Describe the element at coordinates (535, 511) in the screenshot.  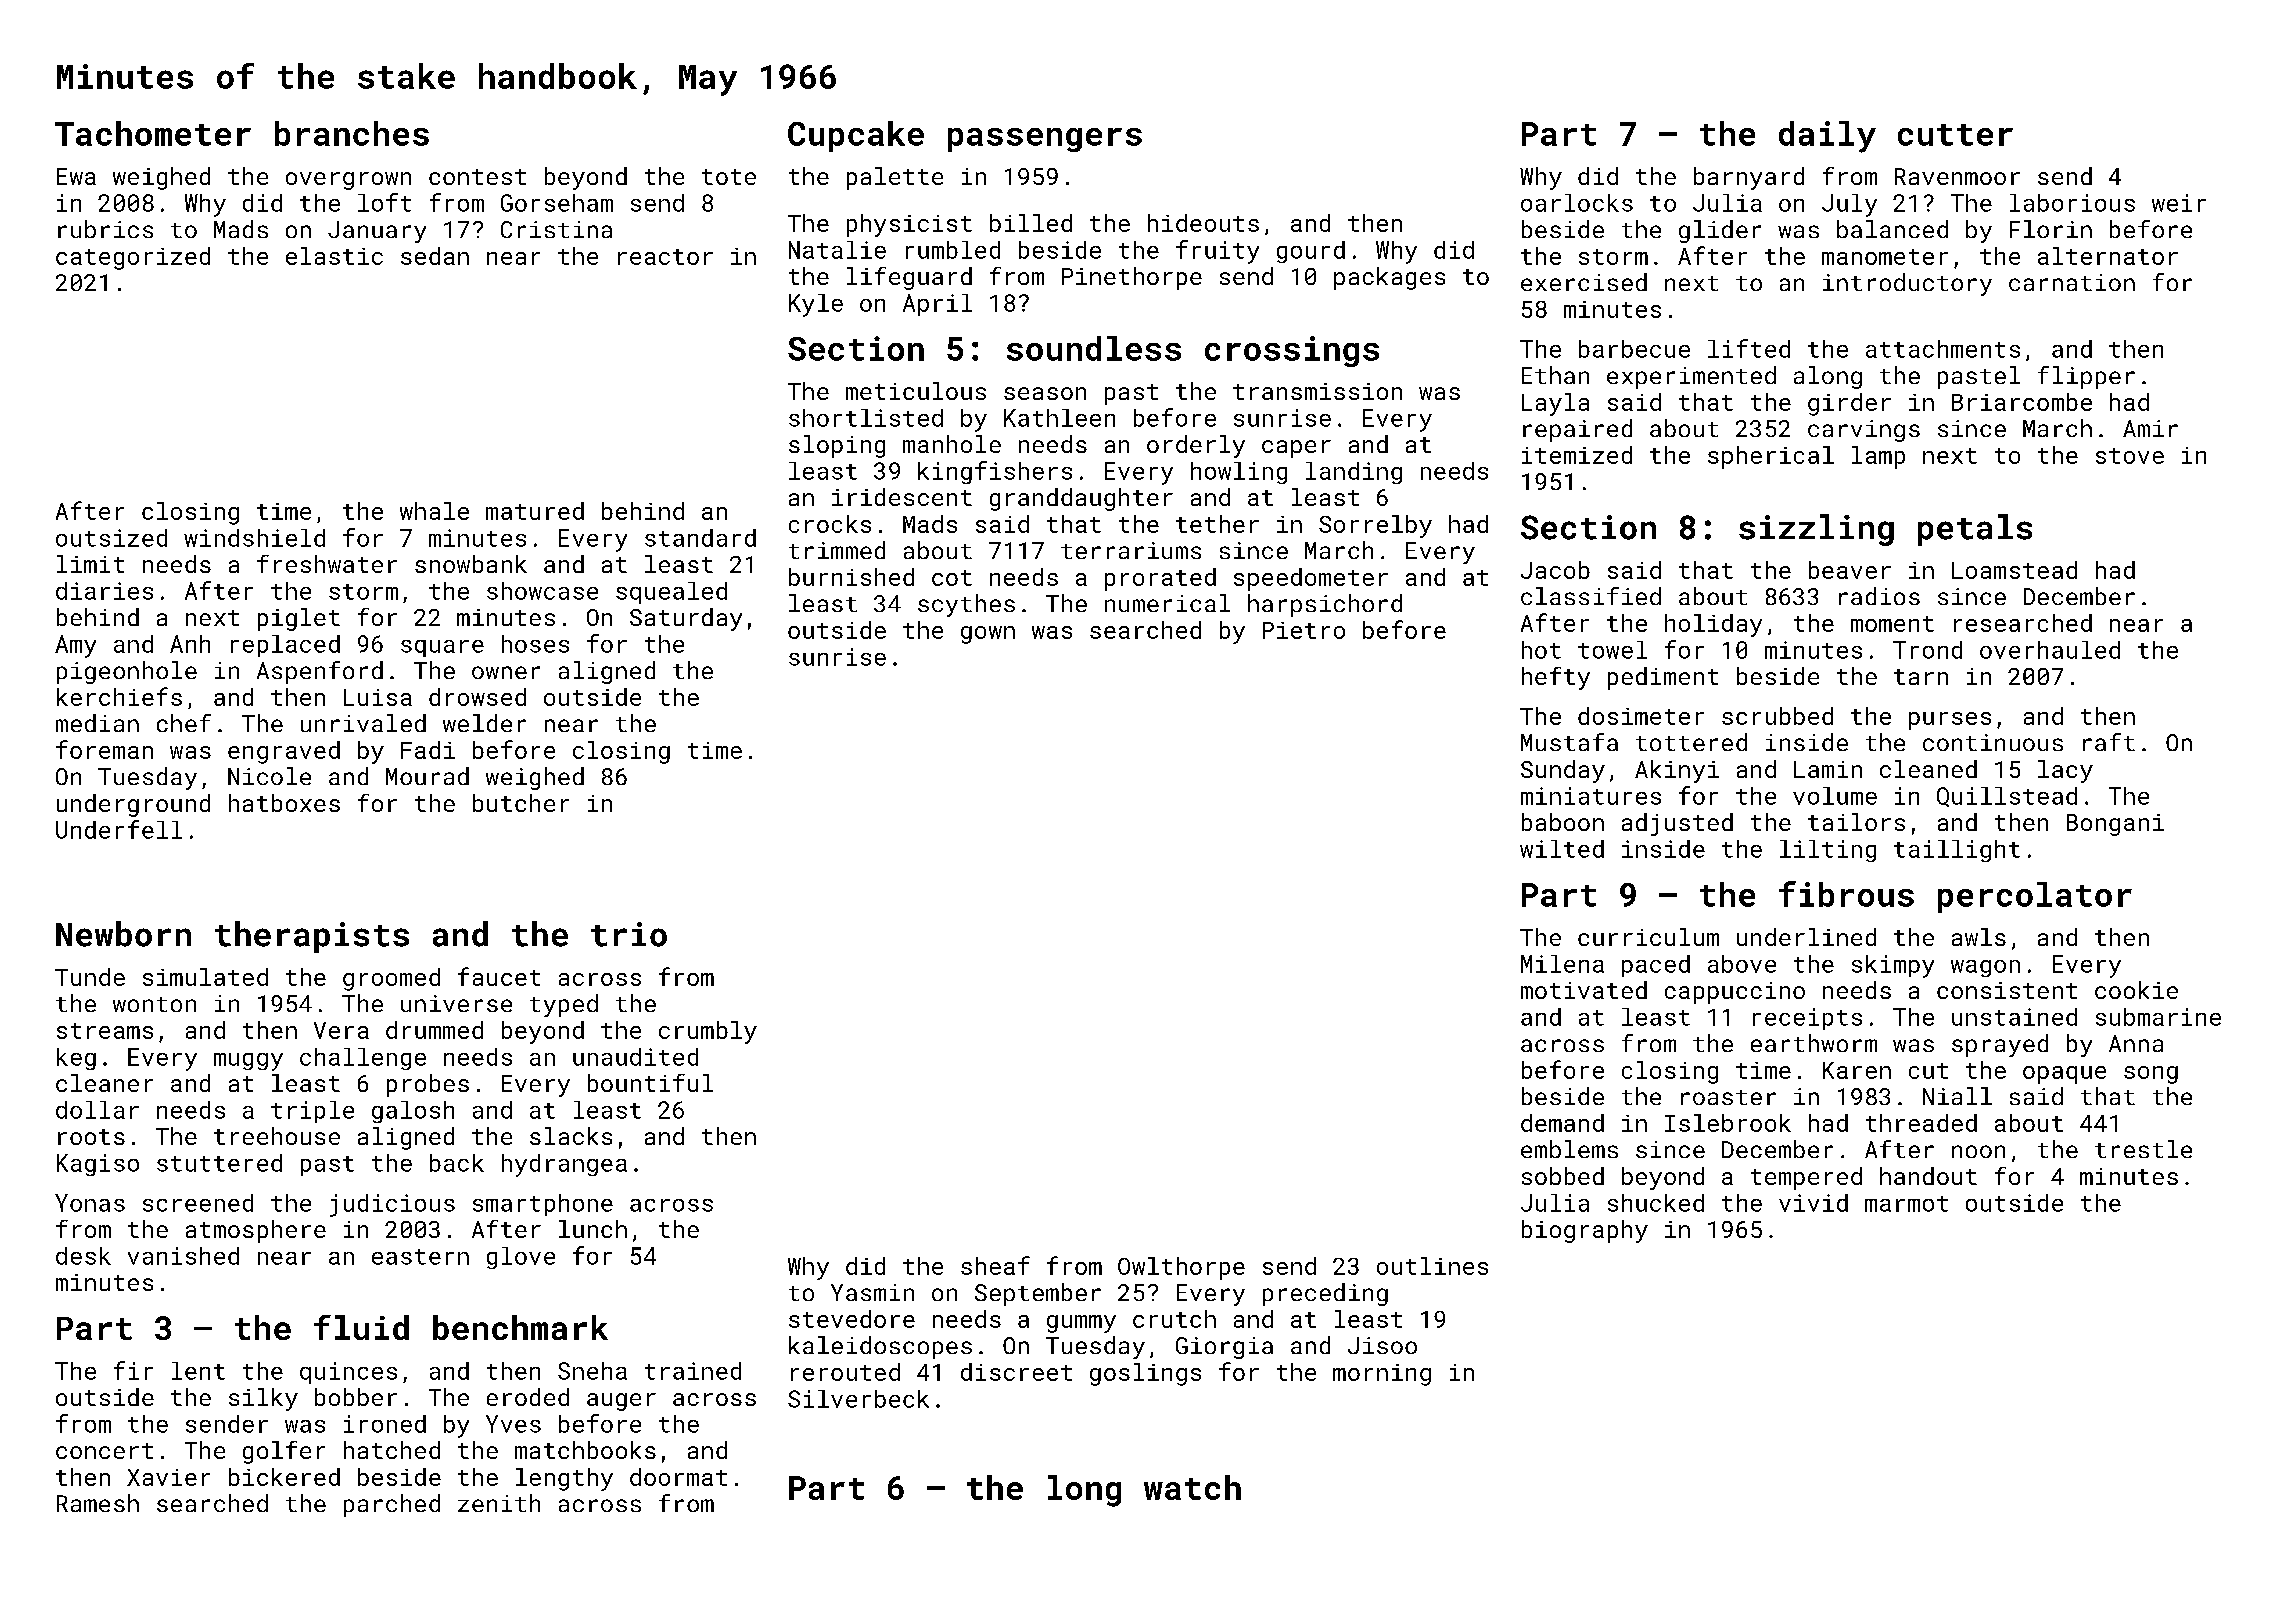
I see `matured` at that location.
